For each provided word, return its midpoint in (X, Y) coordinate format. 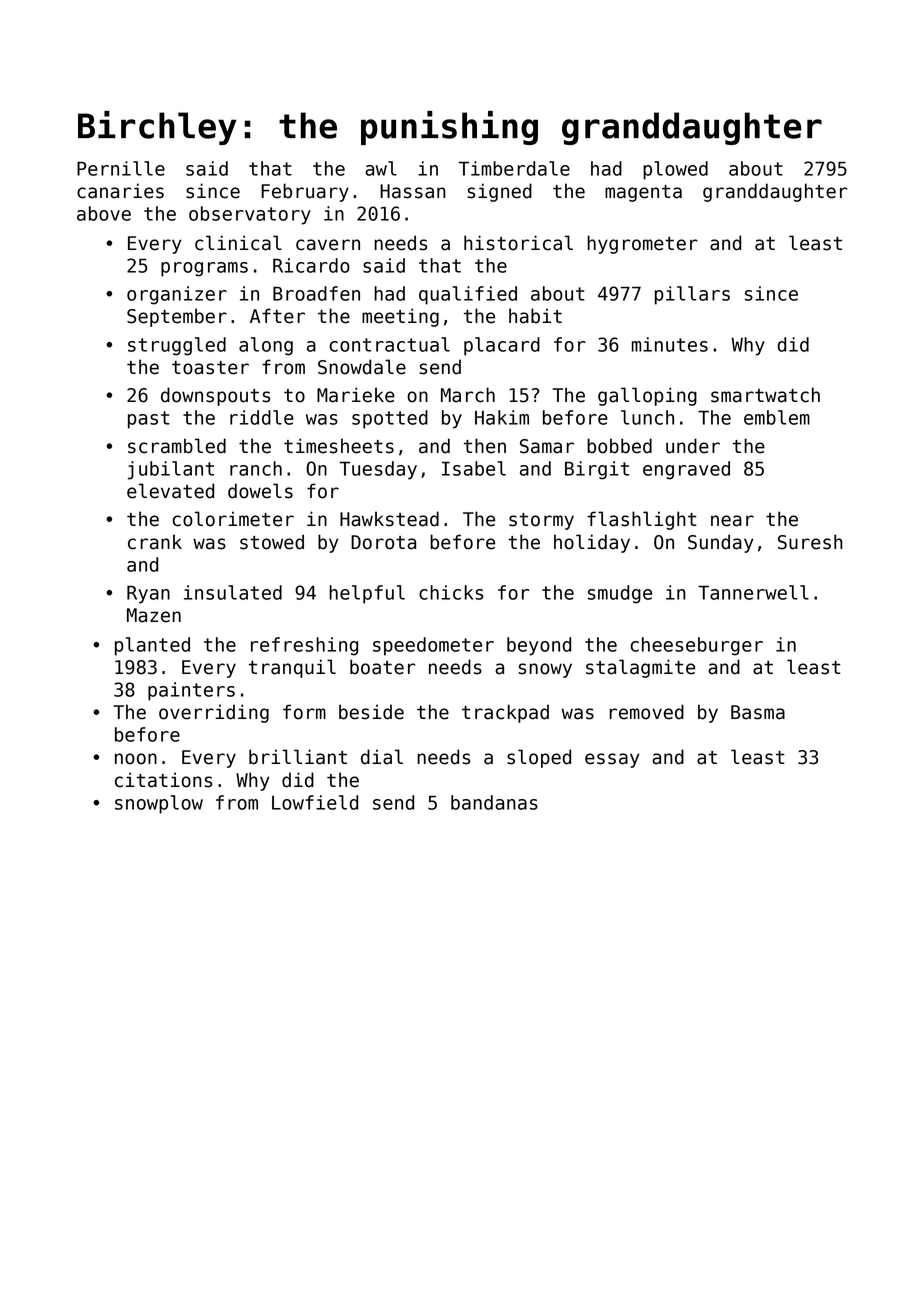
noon (136, 759)
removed (646, 712)
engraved (686, 470)
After (277, 316)
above (104, 213)
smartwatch (765, 395)
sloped (539, 758)
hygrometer (642, 244)
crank (155, 542)
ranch (256, 468)
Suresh (810, 542)
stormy (541, 521)
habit (535, 316)
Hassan (413, 191)
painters (191, 691)
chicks (451, 592)
